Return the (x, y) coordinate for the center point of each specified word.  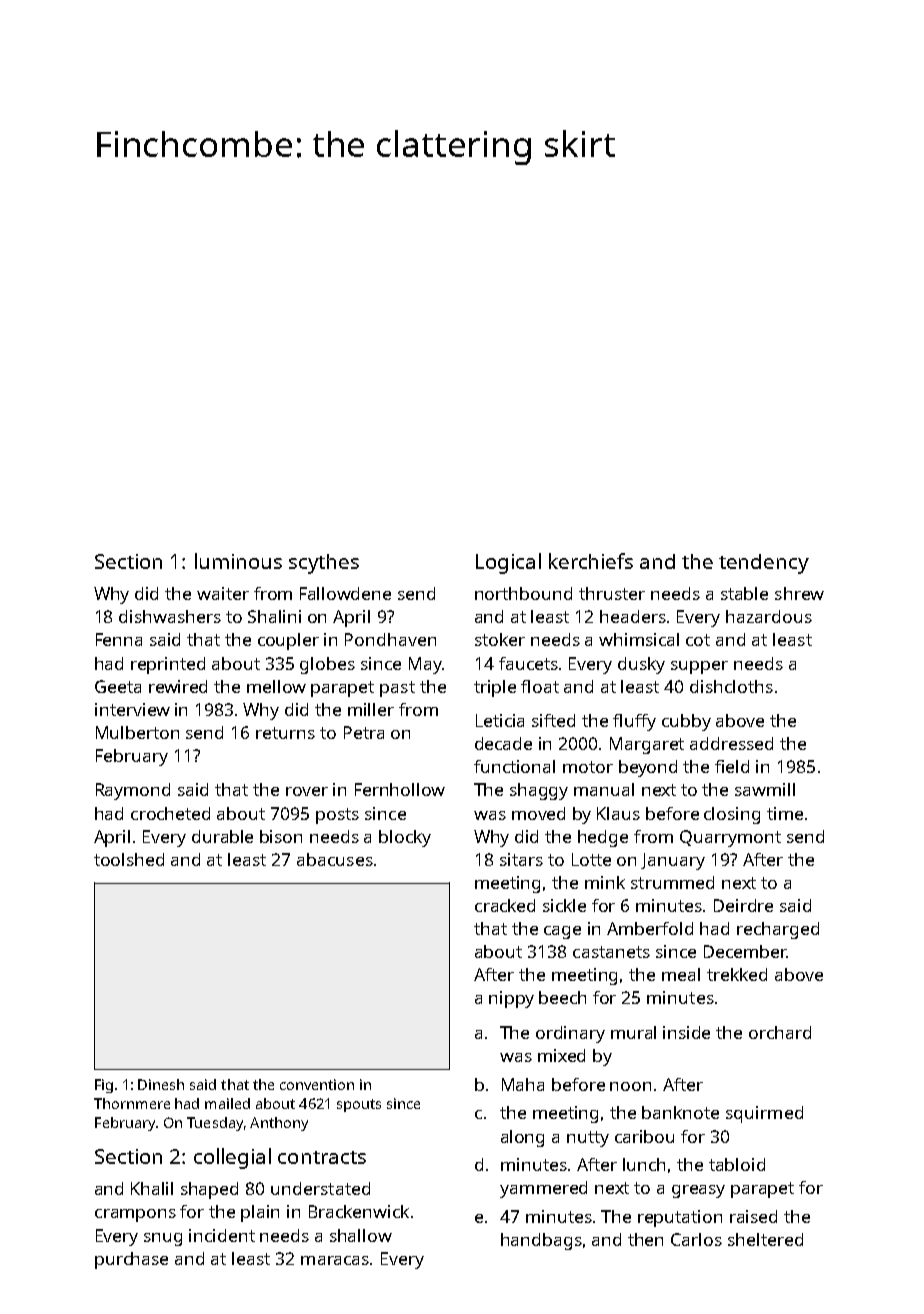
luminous (238, 561)
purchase (131, 1260)
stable (744, 593)
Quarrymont (730, 838)
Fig (104, 1086)
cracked (505, 905)
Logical (508, 563)
